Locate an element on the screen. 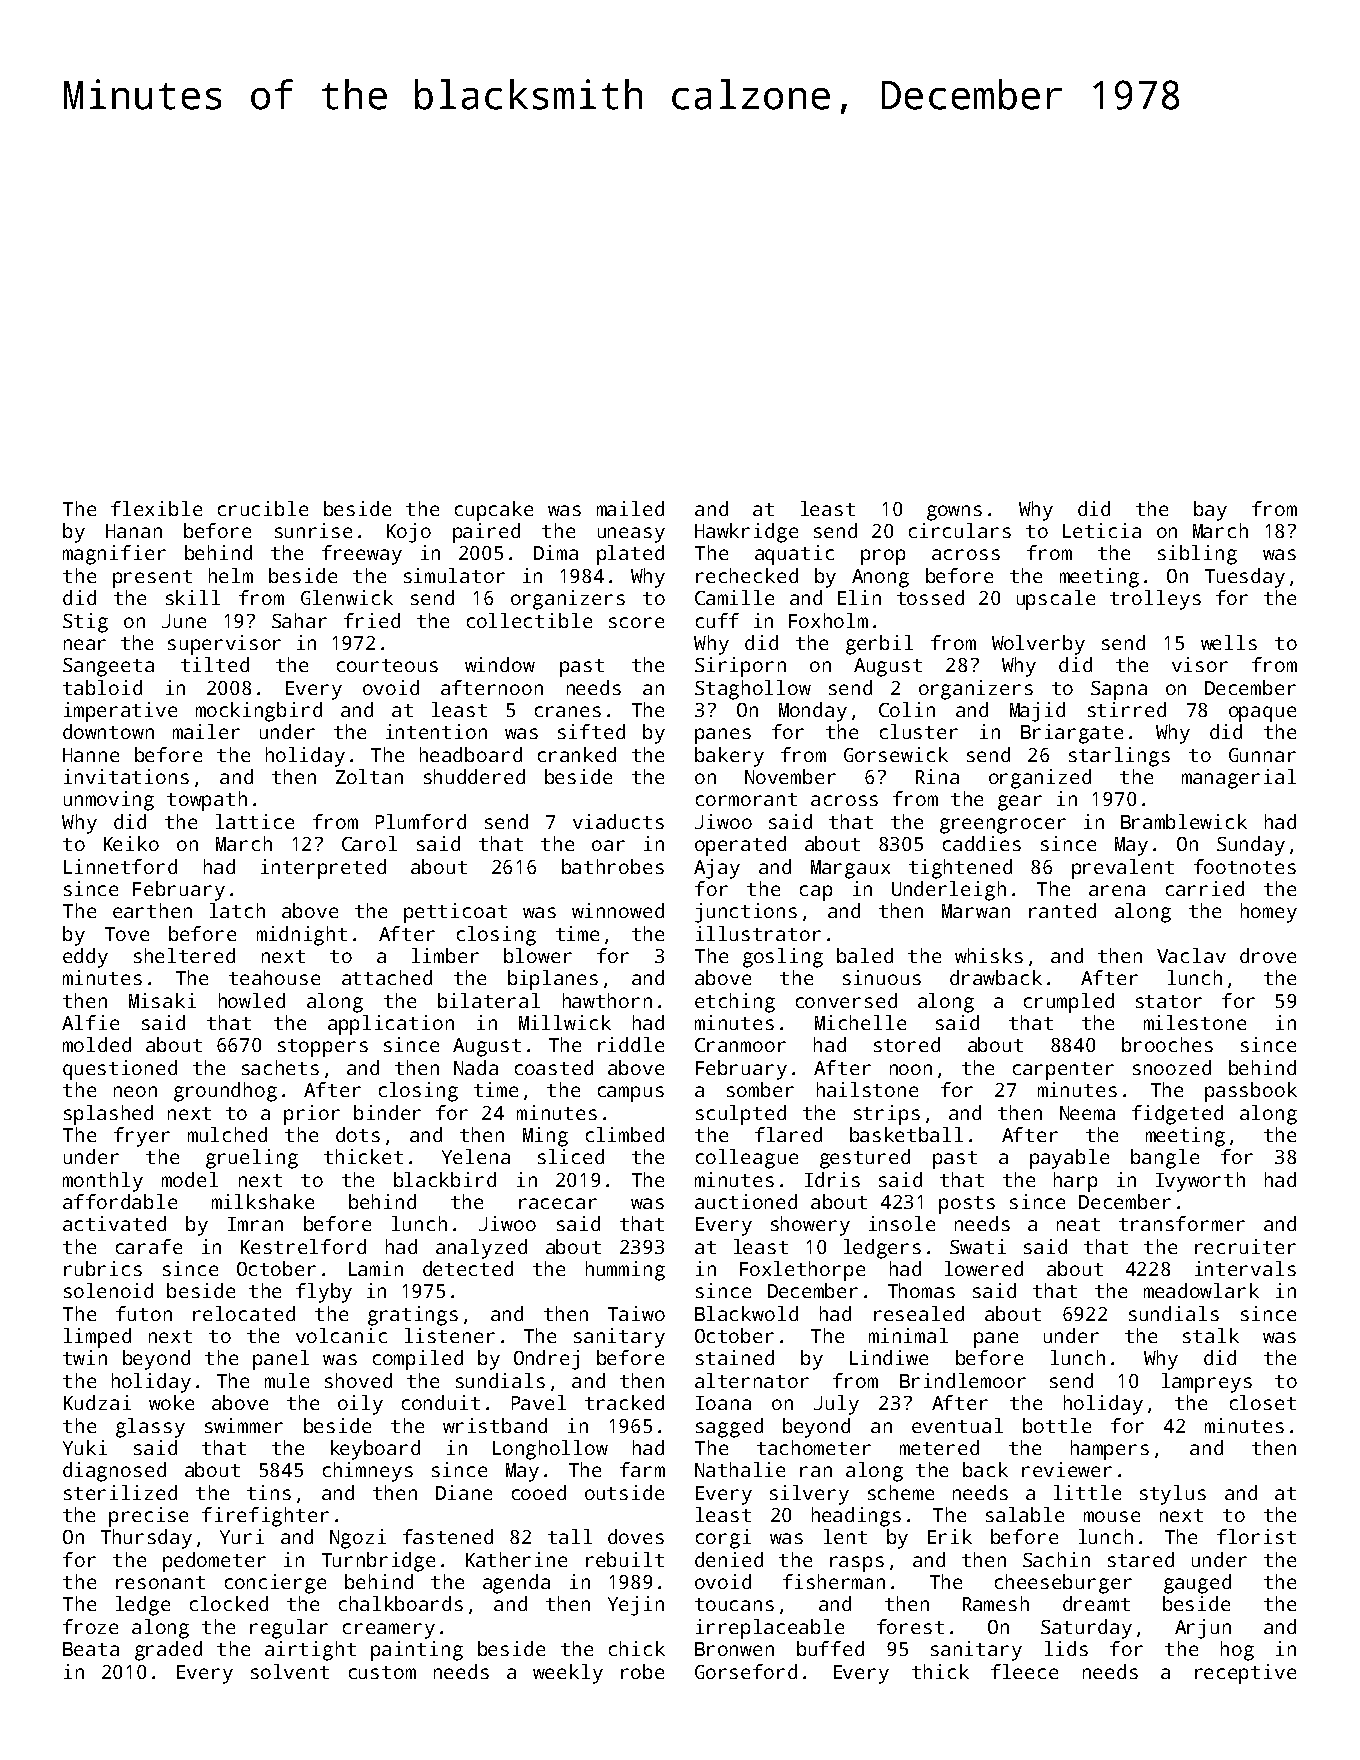 The height and width of the screenshot is (1760, 1360). gratings is located at coordinates (413, 1316).
